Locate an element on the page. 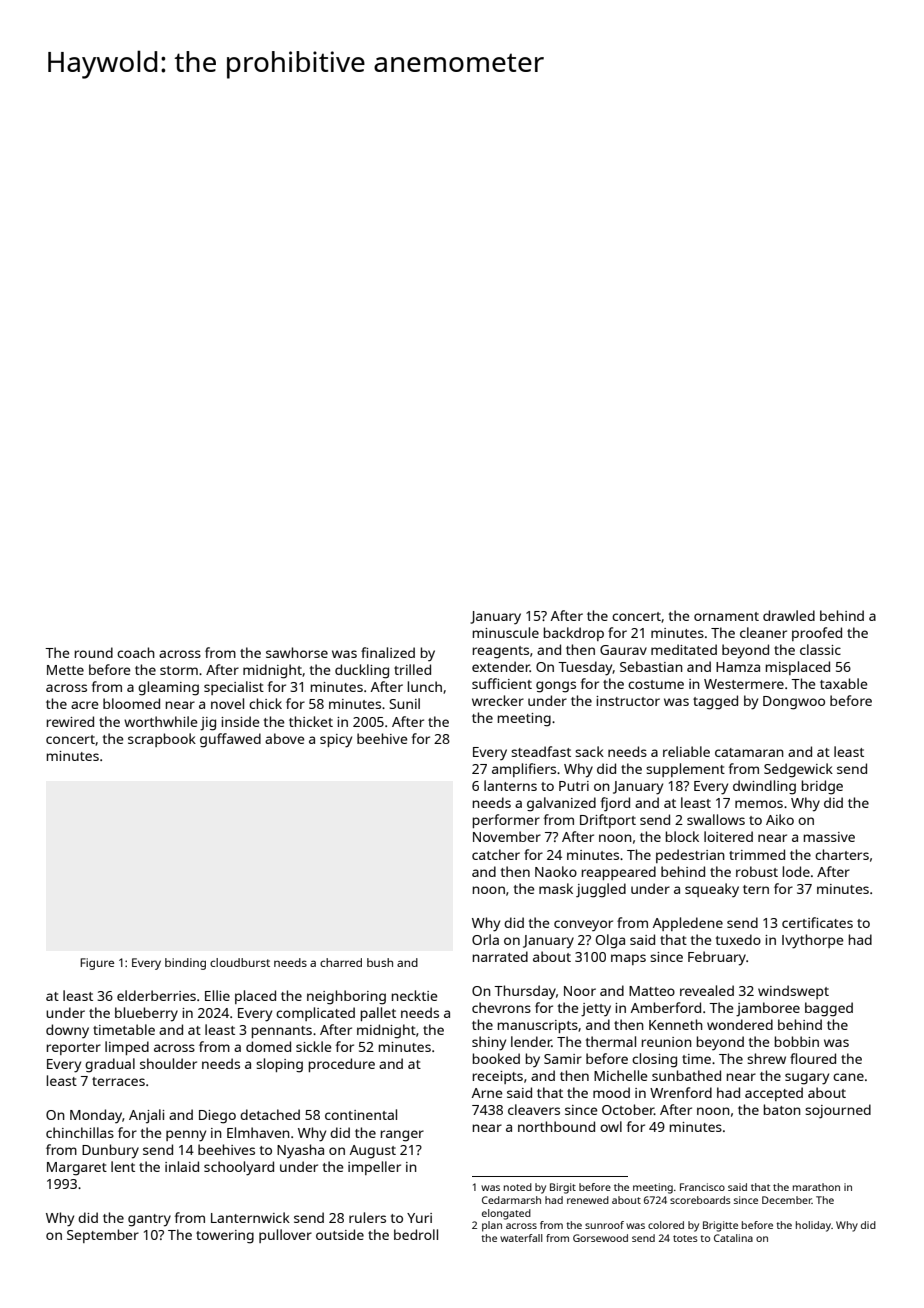  cane is located at coordinates (848, 1077).
